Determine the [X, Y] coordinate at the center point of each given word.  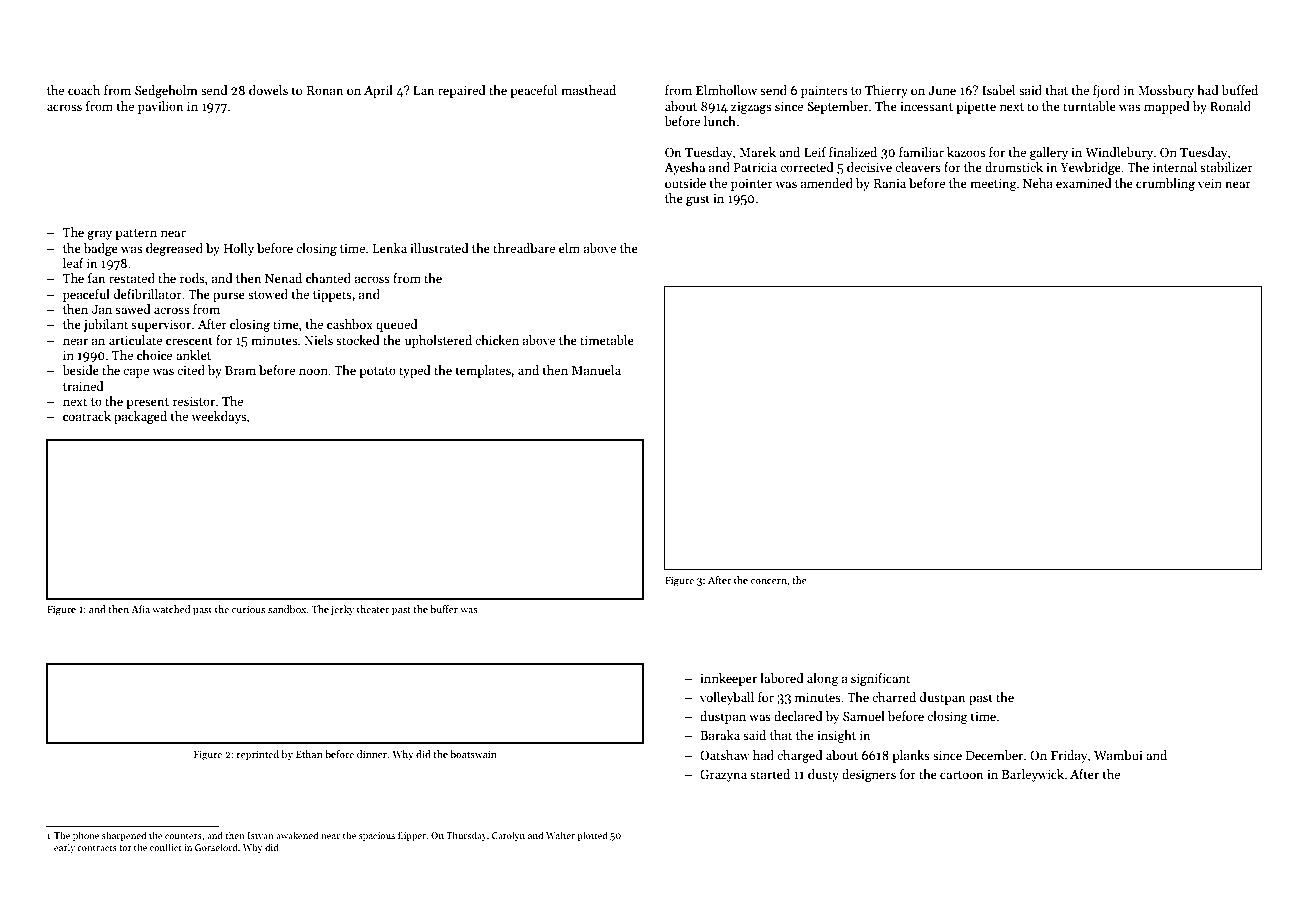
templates [483, 371]
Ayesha [684, 168]
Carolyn [508, 836]
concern [769, 581]
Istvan [260, 835]
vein [1210, 183]
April [378, 91]
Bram [240, 370]
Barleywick [1033, 775]
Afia [141, 609]
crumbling [1165, 184]
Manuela [596, 370]
